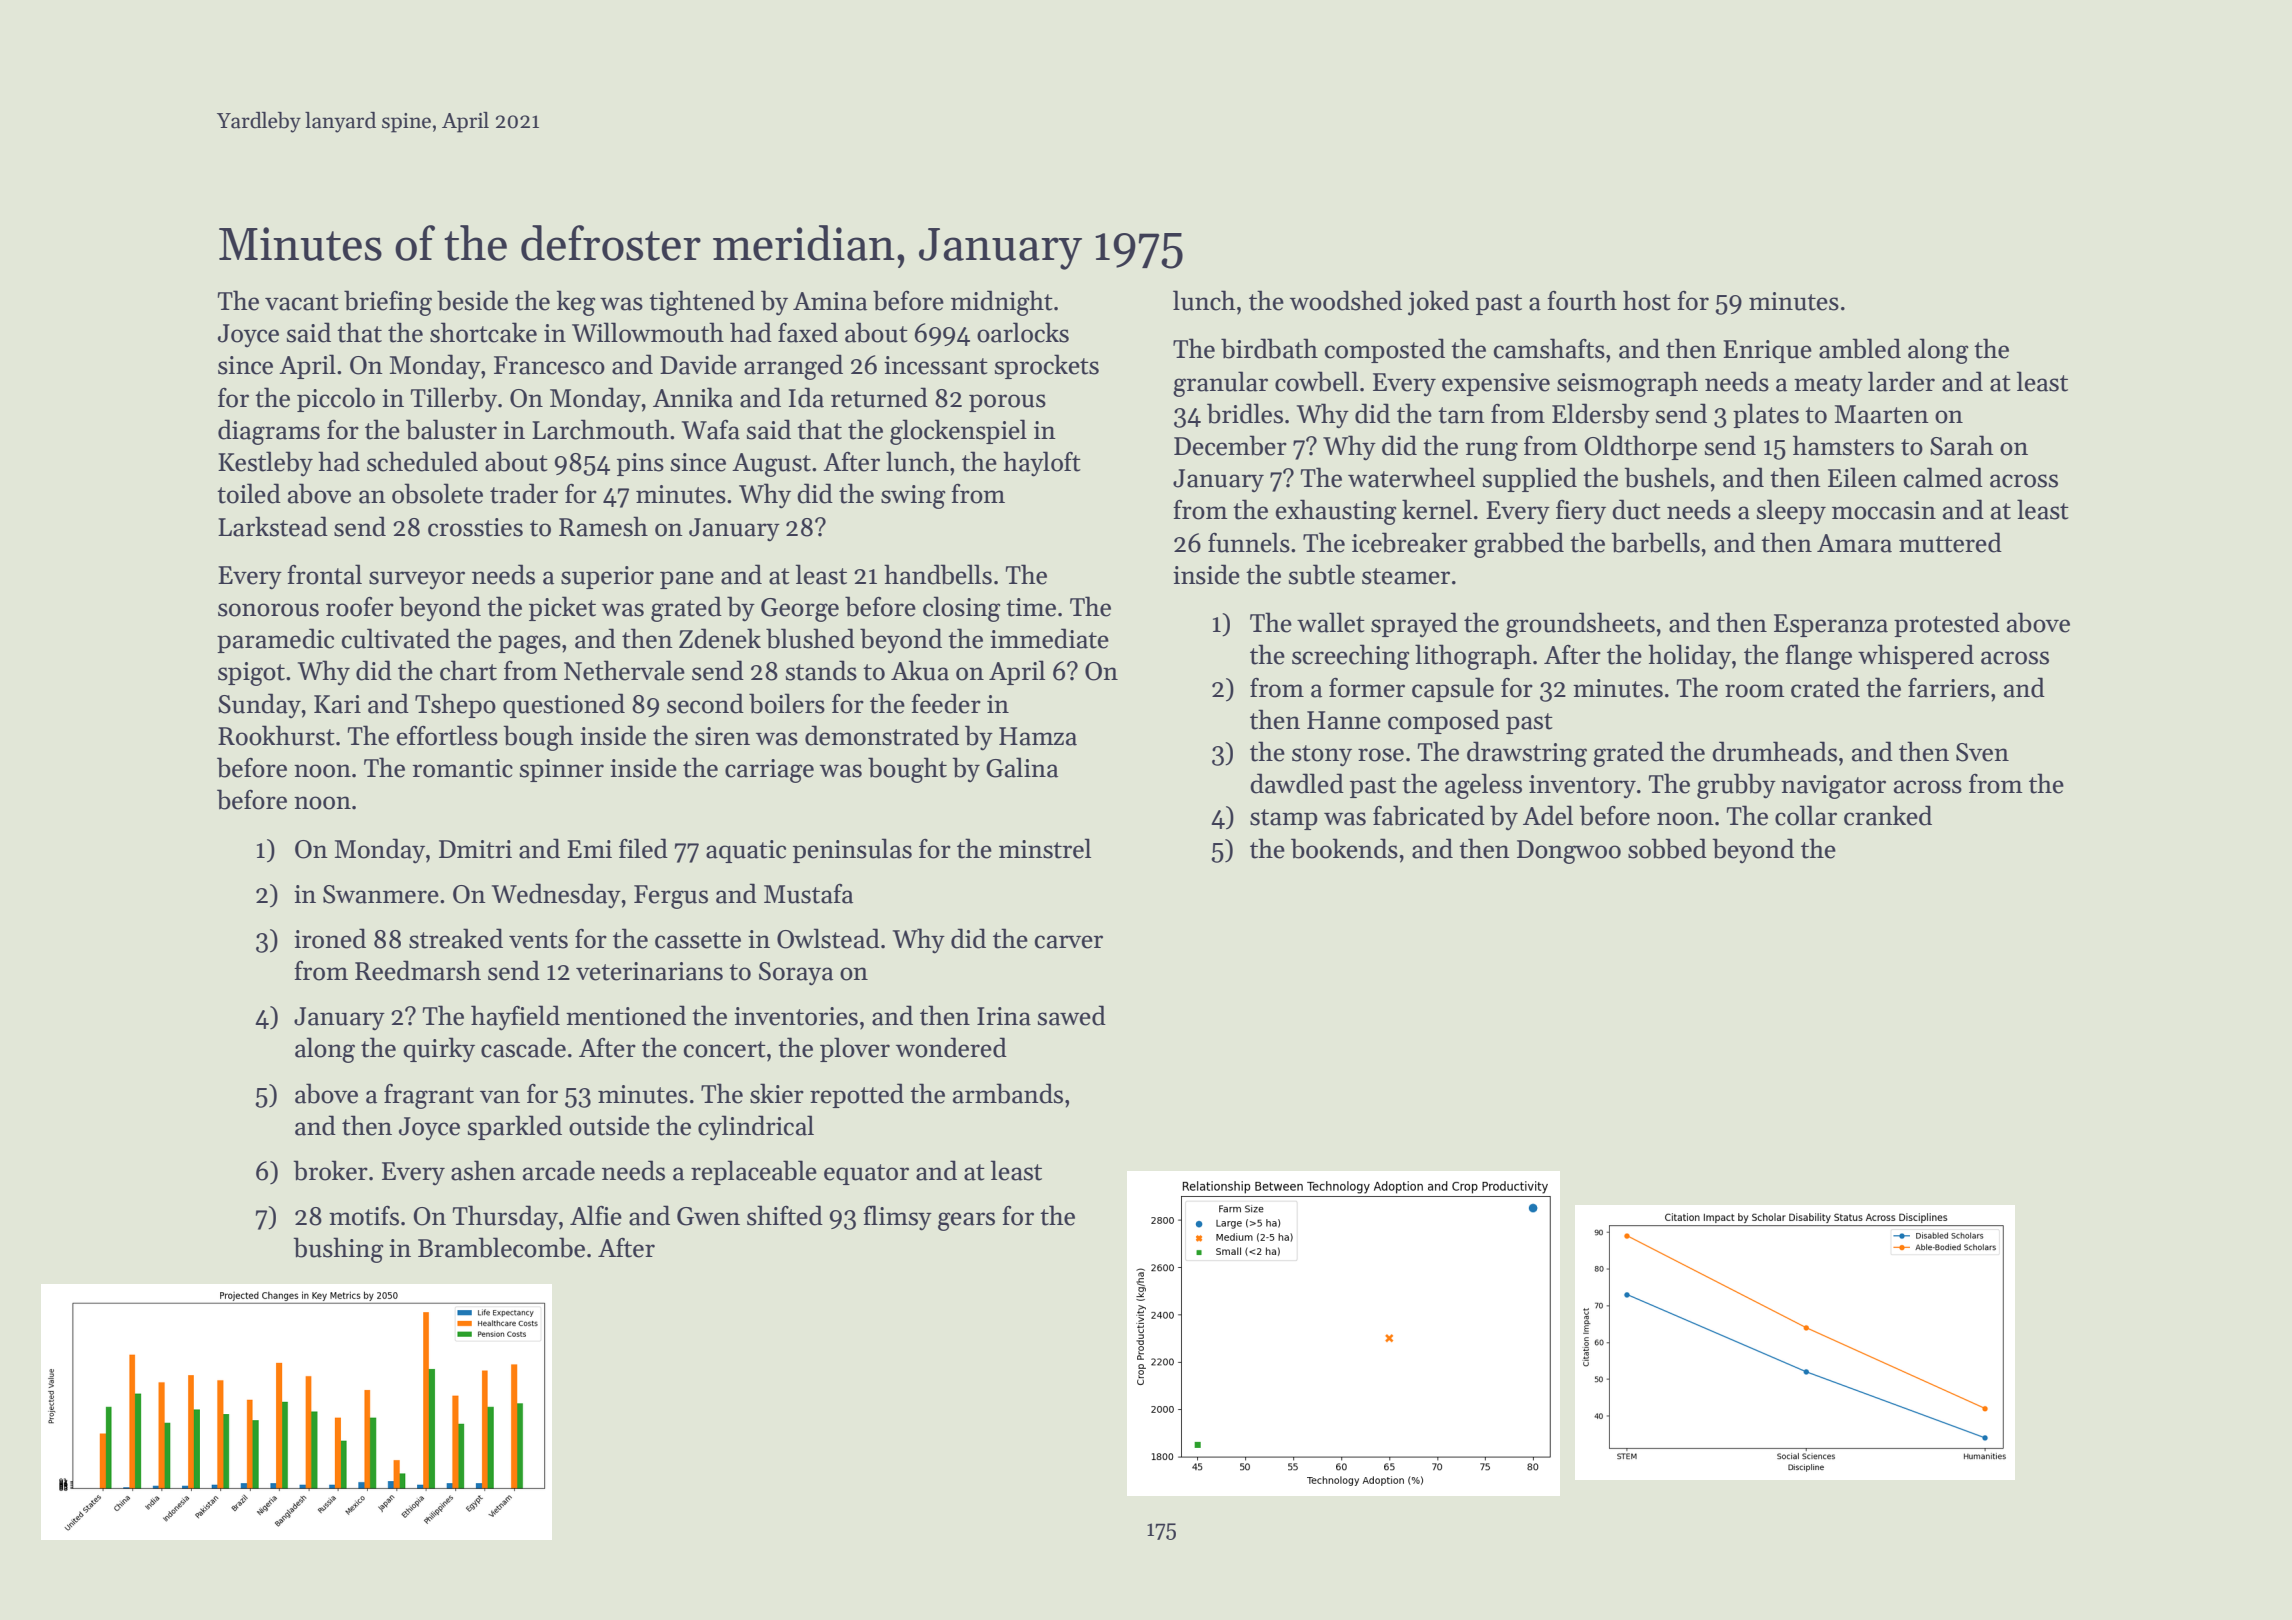  I want to click on host, so click(1647, 300).
